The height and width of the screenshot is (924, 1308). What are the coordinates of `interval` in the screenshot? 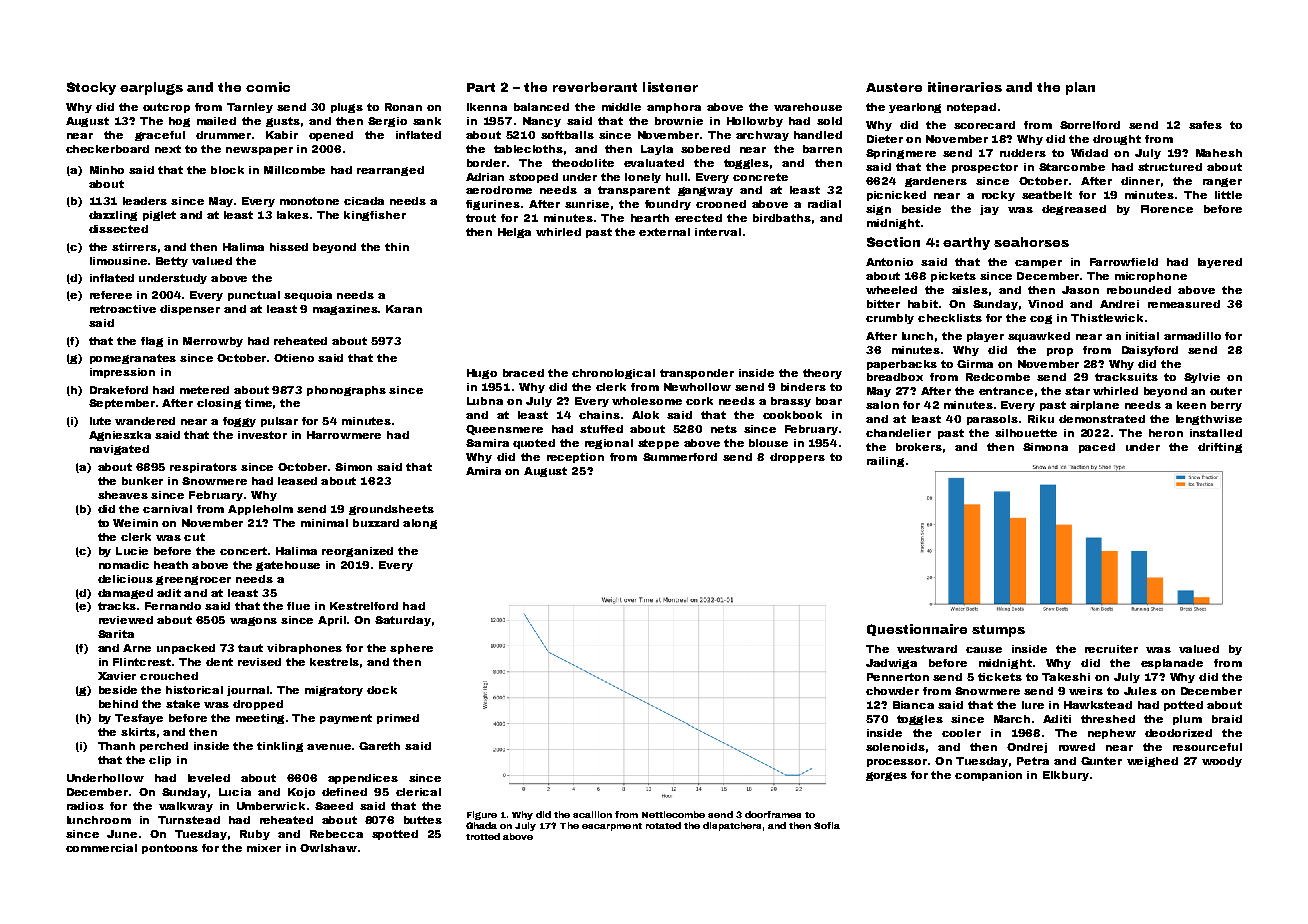 It's located at (718, 232).
